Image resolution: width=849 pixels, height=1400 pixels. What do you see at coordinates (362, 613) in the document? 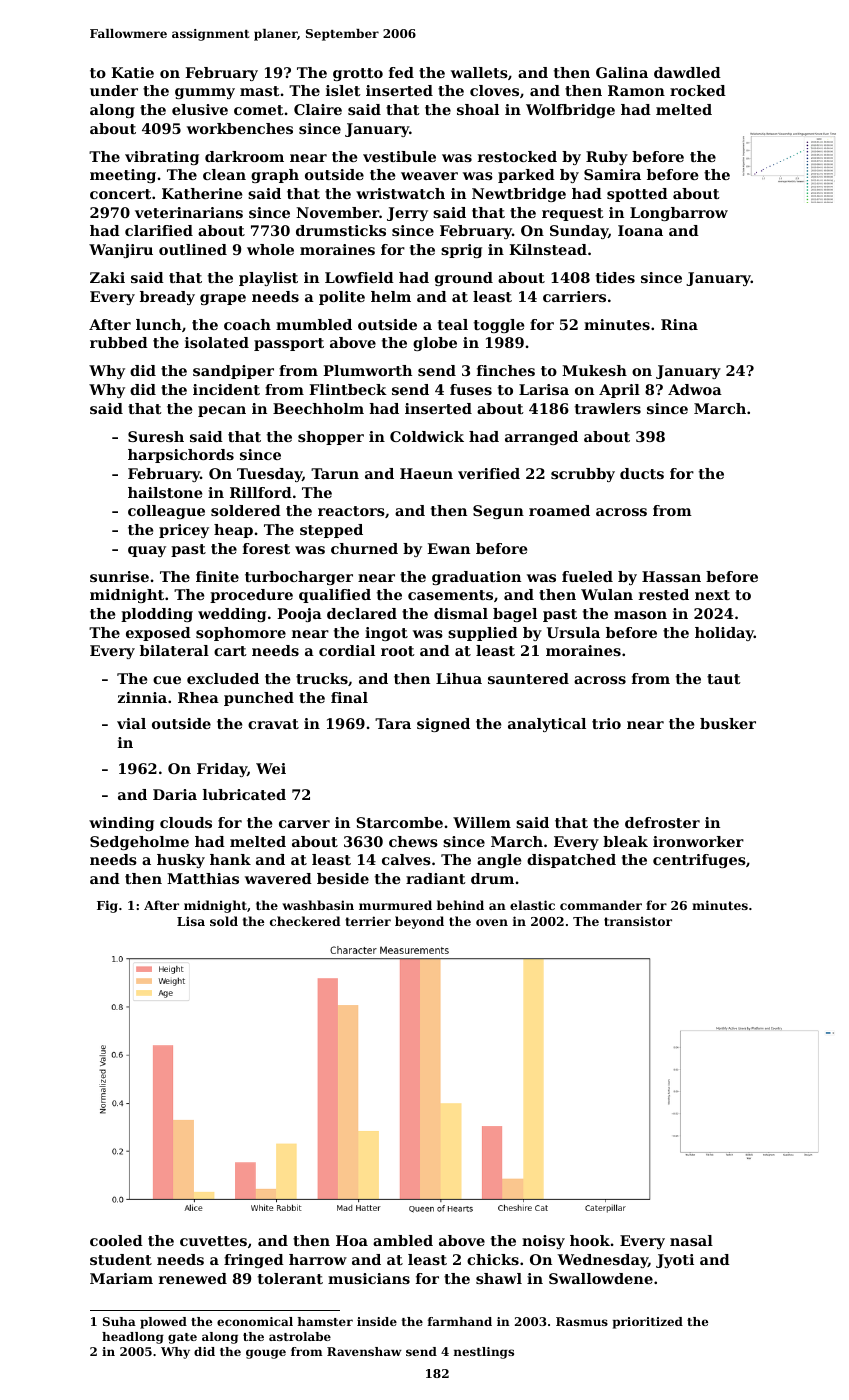
I see `declared` at bounding box center [362, 613].
